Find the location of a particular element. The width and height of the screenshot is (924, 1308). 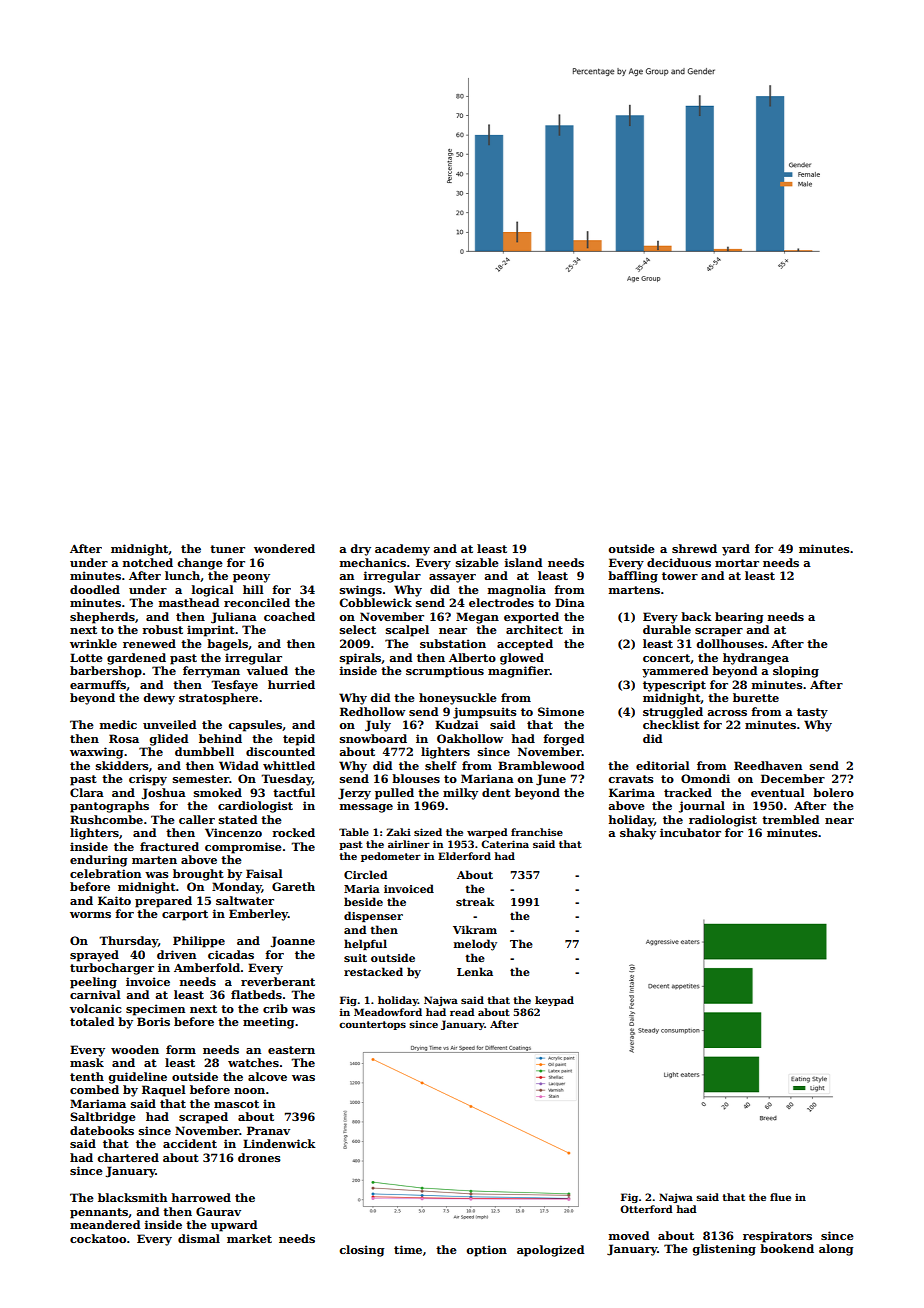

compromise is located at coordinates (243, 848).
